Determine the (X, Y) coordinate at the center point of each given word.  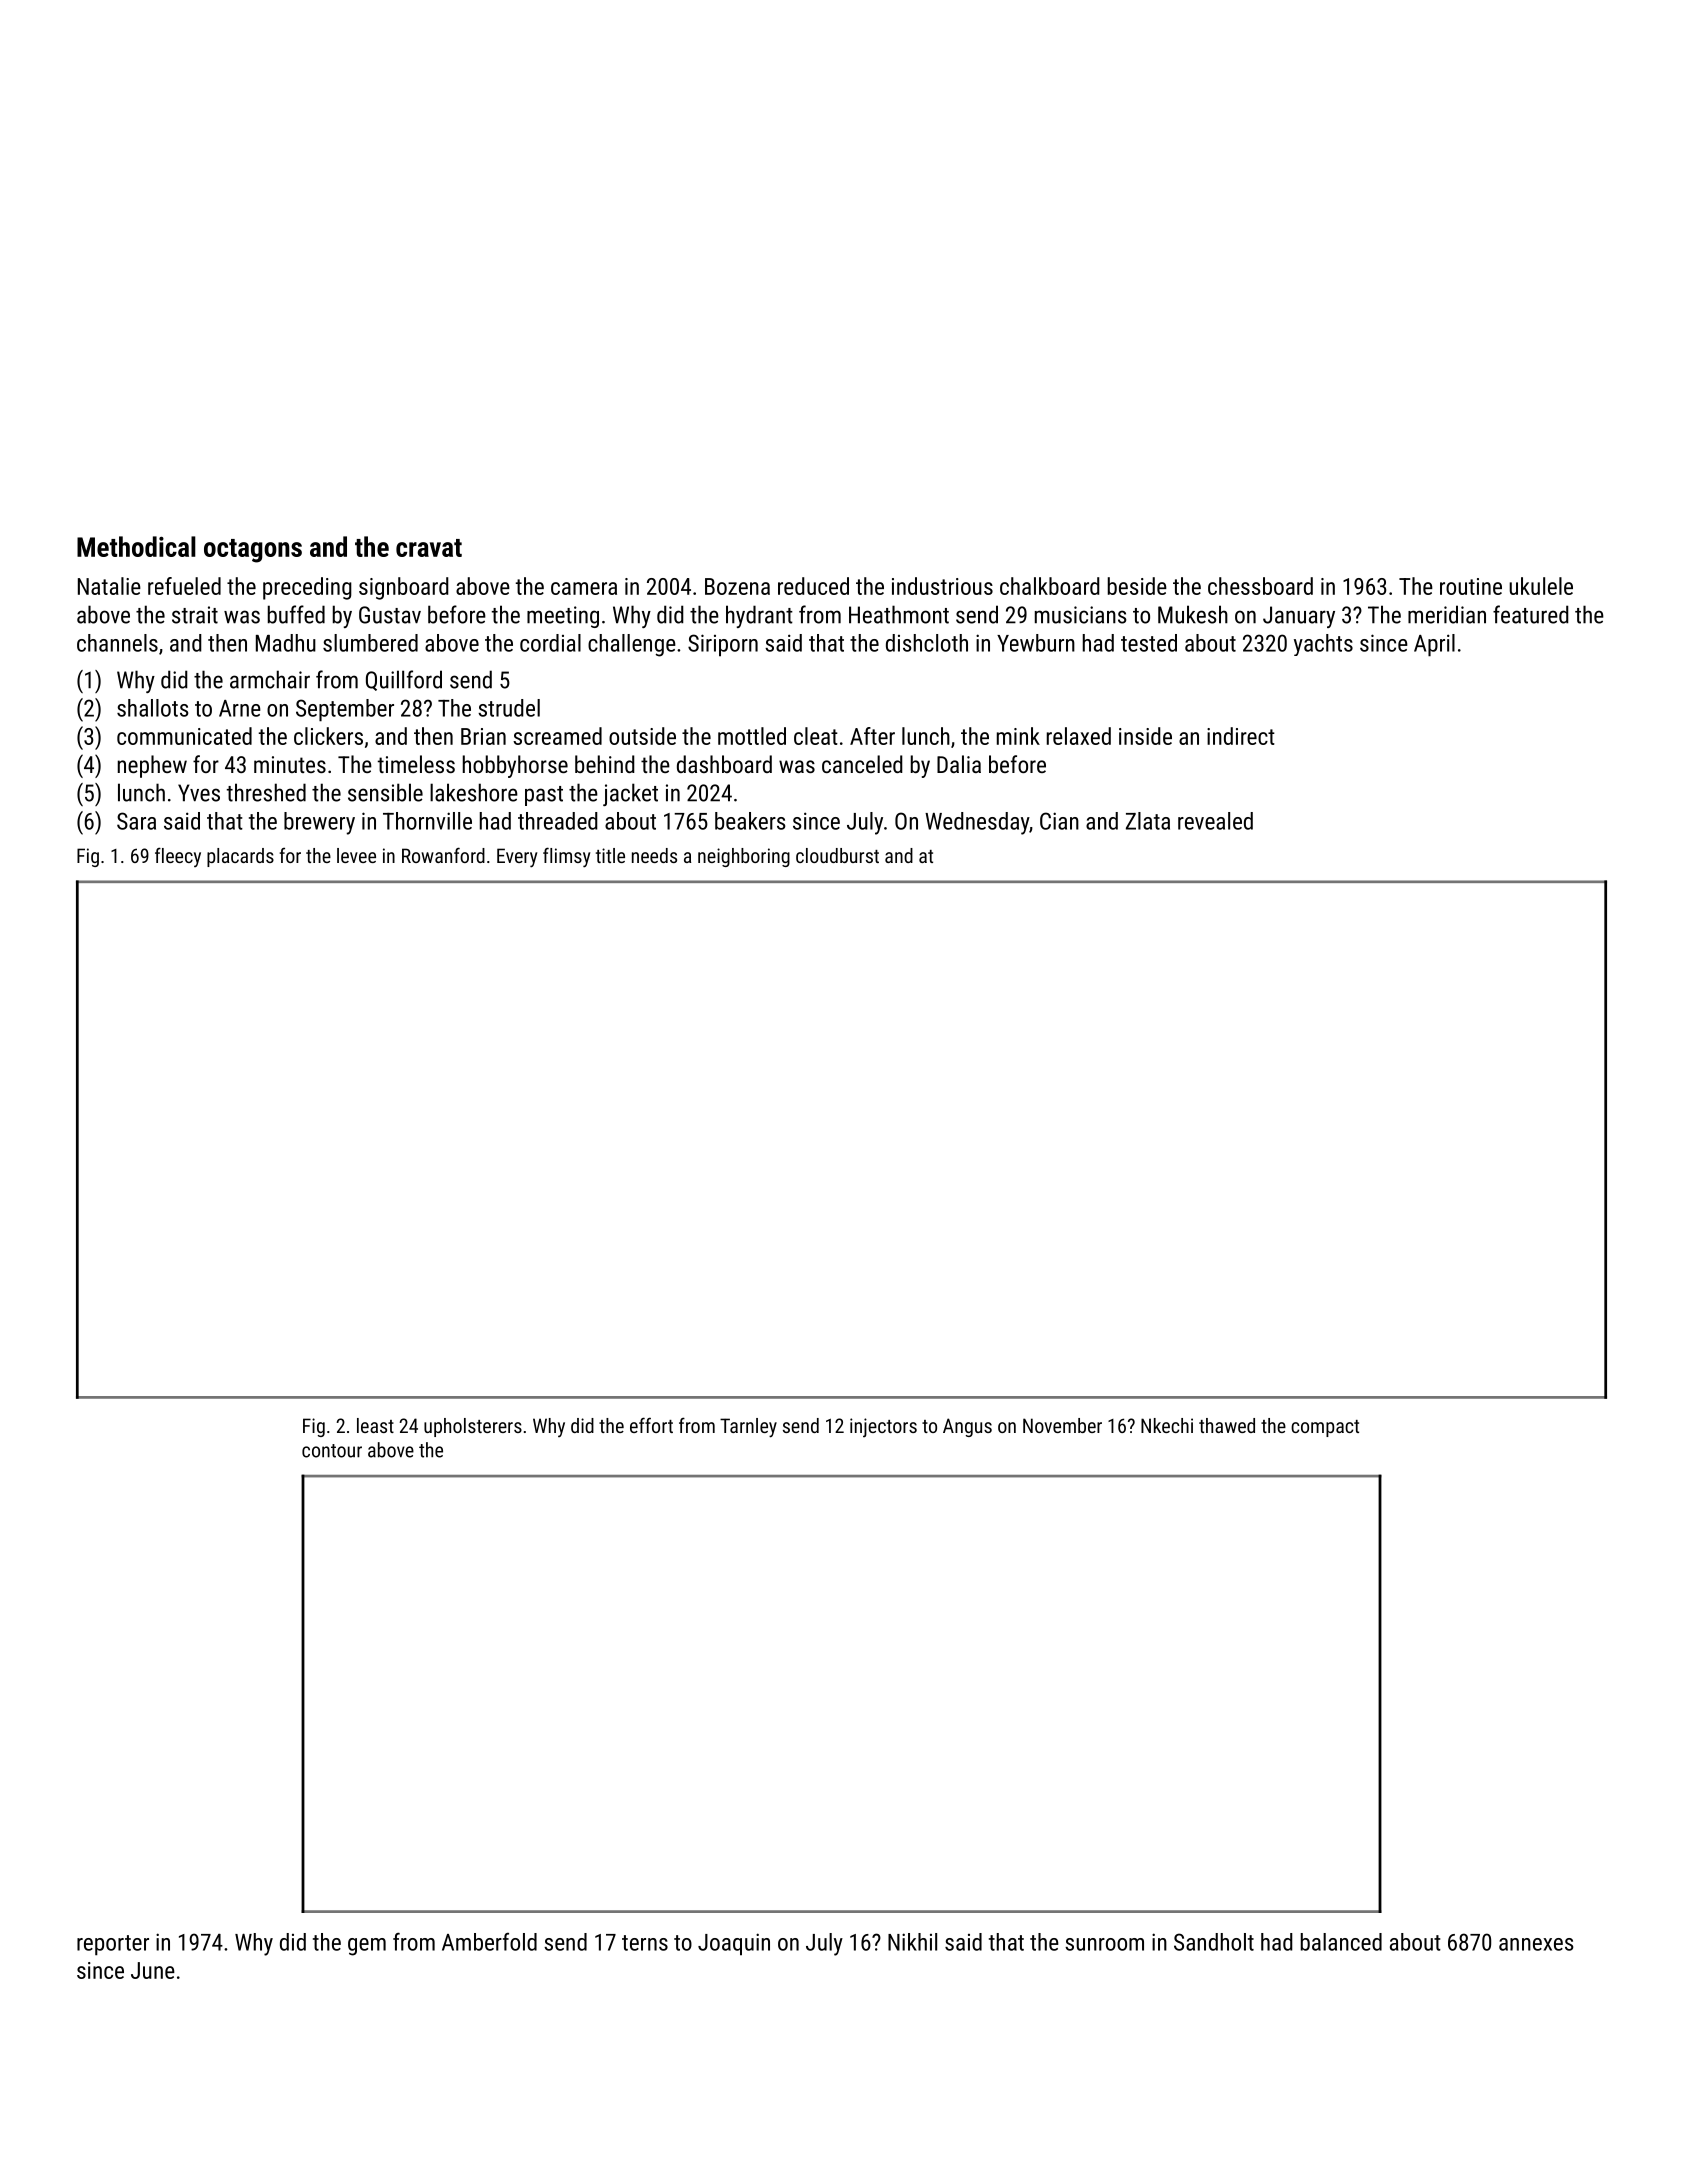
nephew (152, 766)
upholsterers (473, 1427)
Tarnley (748, 1428)
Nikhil (912, 1942)
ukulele (1541, 586)
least (375, 1425)
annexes (1536, 1944)
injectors (883, 1427)
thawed (1227, 1425)
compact (1325, 1428)
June (153, 1970)
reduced (813, 586)
